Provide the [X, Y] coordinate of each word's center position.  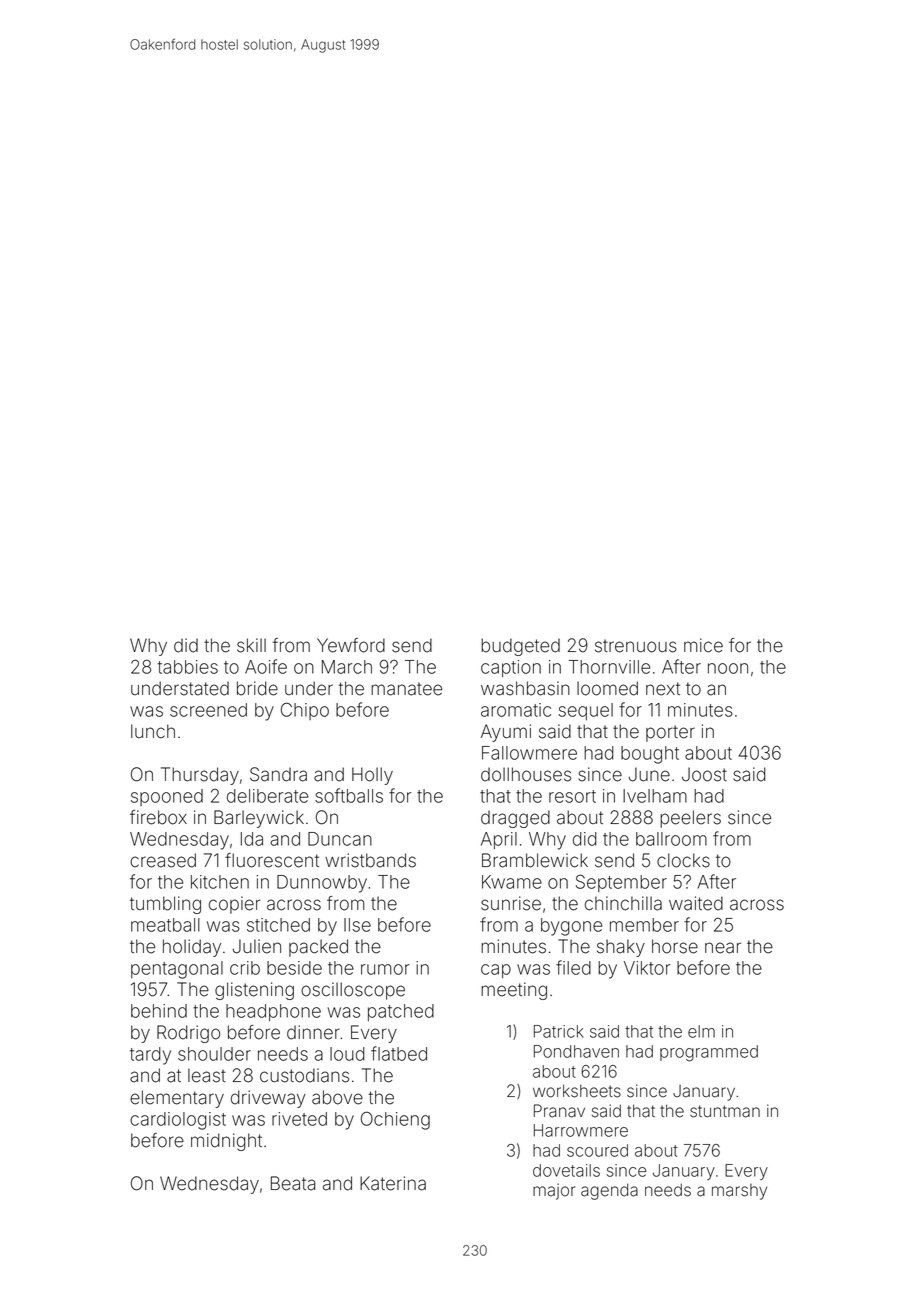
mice [703, 645]
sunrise [511, 903]
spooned [167, 797]
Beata [293, 1183]
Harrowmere [581, 1130]
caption [511, 668]
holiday [192, 948]
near [723, 948]
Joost [704, 774]
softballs [349, 795]
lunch [153, 731]
